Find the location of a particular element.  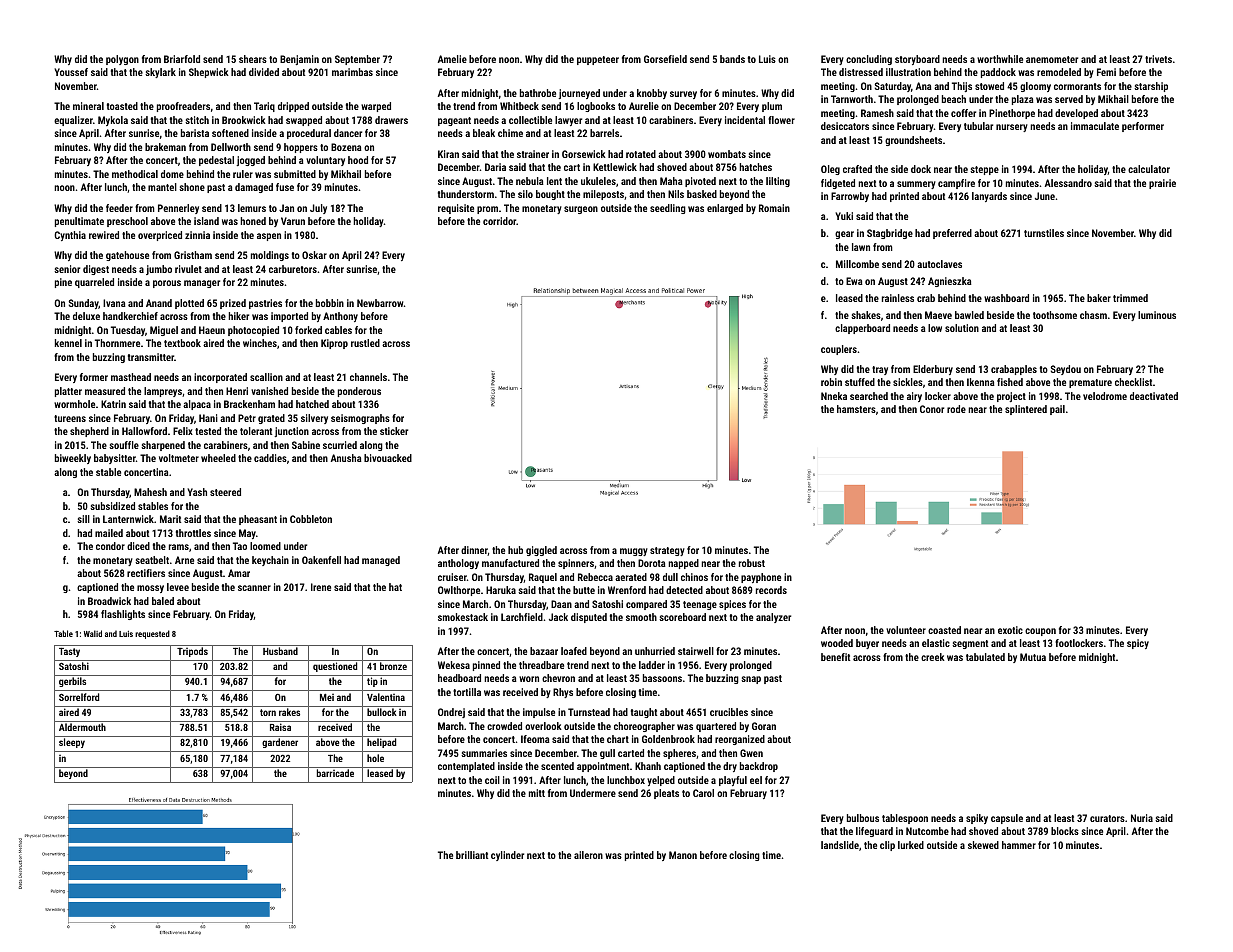

calculator is located at coordinates (1149, 169).
